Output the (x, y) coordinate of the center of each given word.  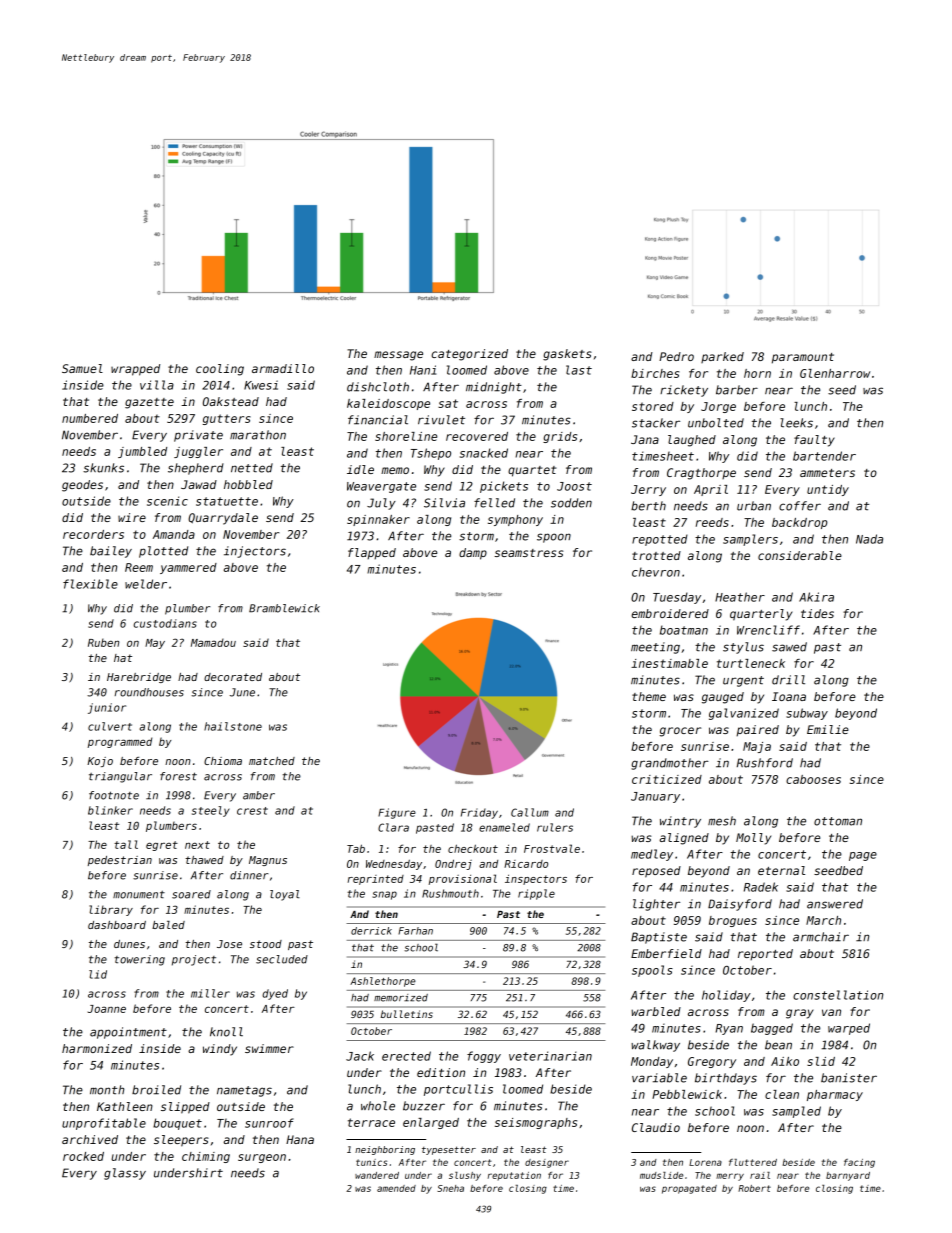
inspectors (536, 880)
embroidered (670, 613)
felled (494, 503)
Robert (754, 1188)
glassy (125, 1174)
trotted (656, 555)
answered (835, 904)
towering (140, 960)
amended (396, 1188)
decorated (233, 677)
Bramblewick (284, 608)
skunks (103, 468)
